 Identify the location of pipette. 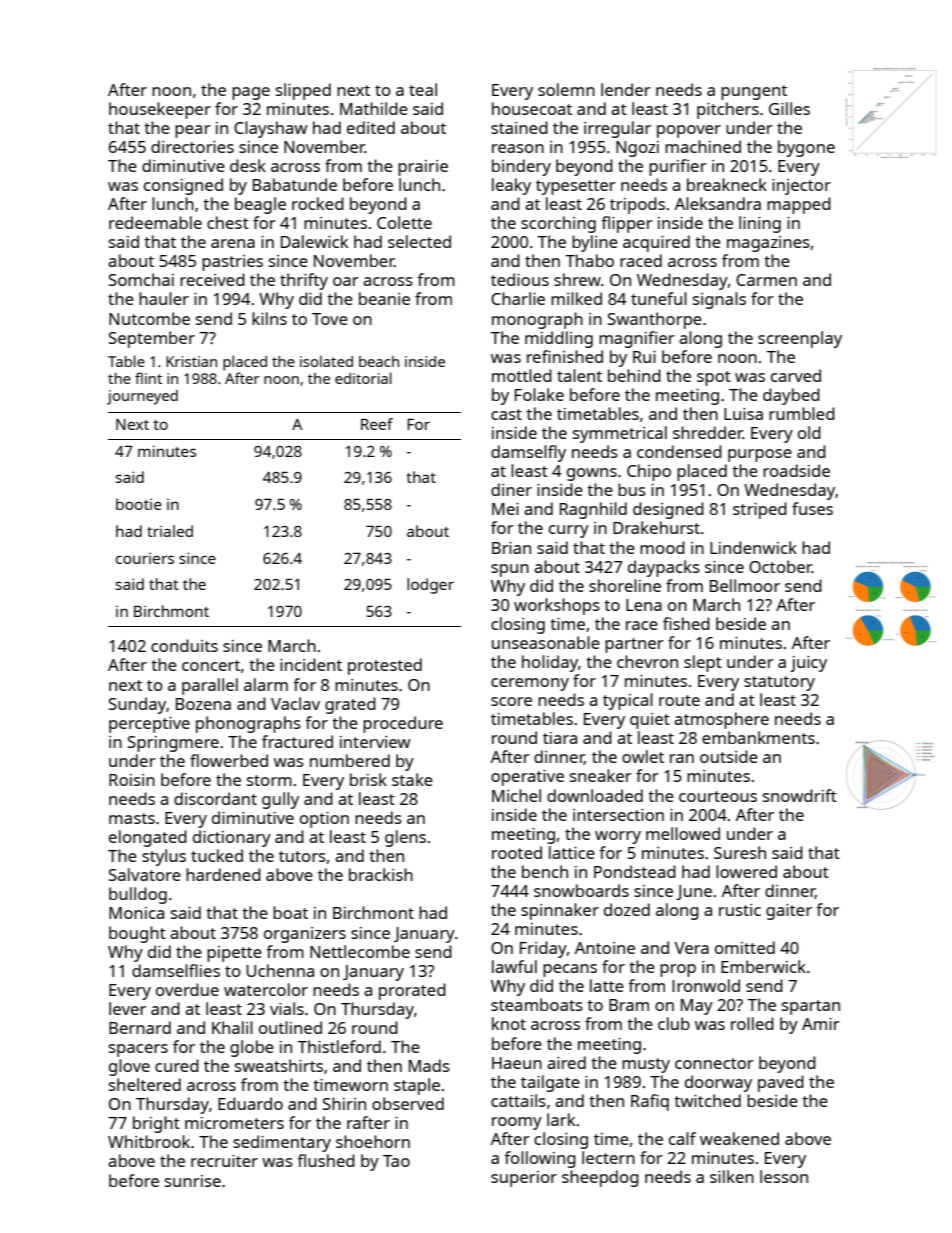
(234, 954).
